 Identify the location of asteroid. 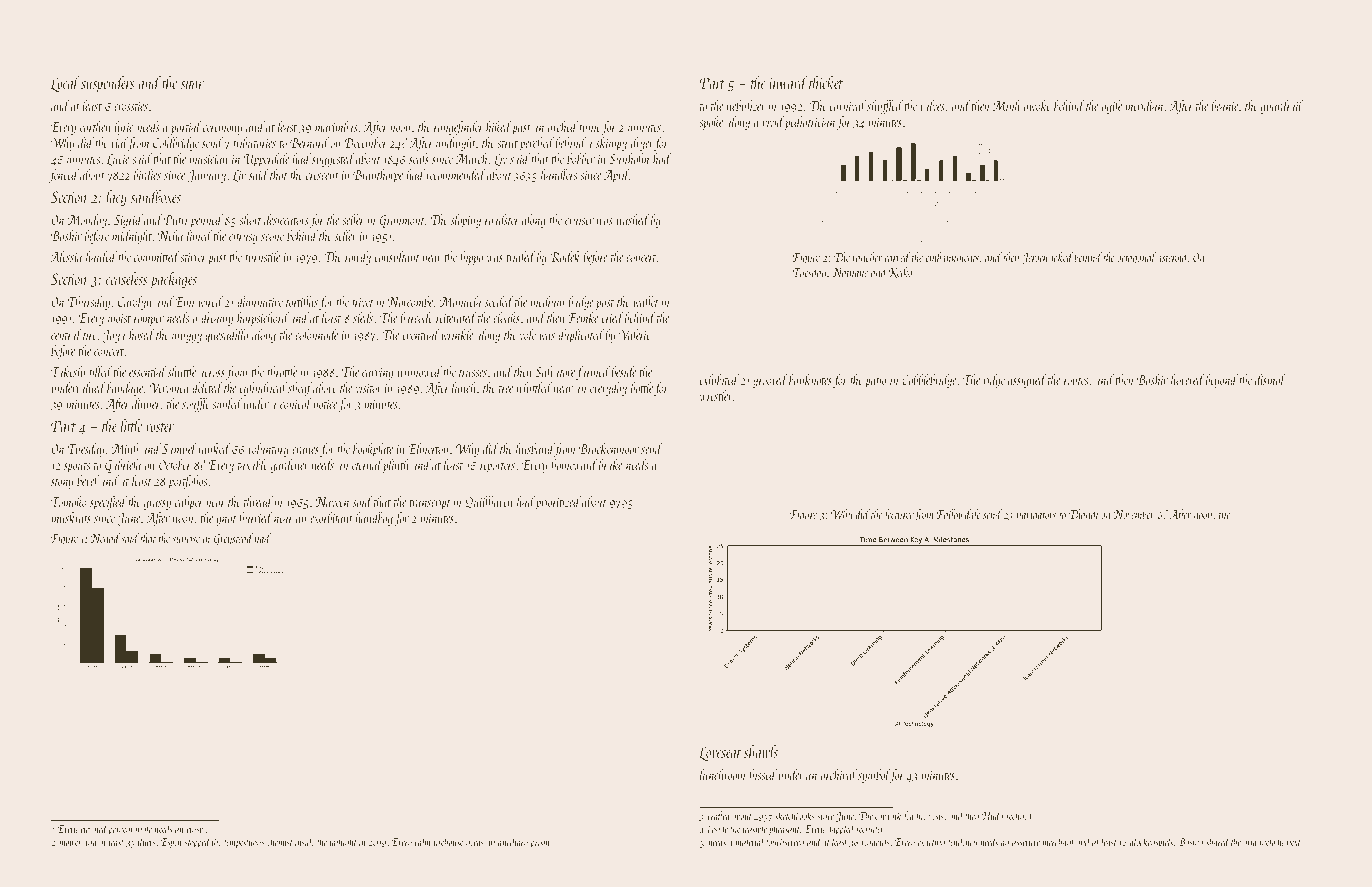
(1172, 257).
